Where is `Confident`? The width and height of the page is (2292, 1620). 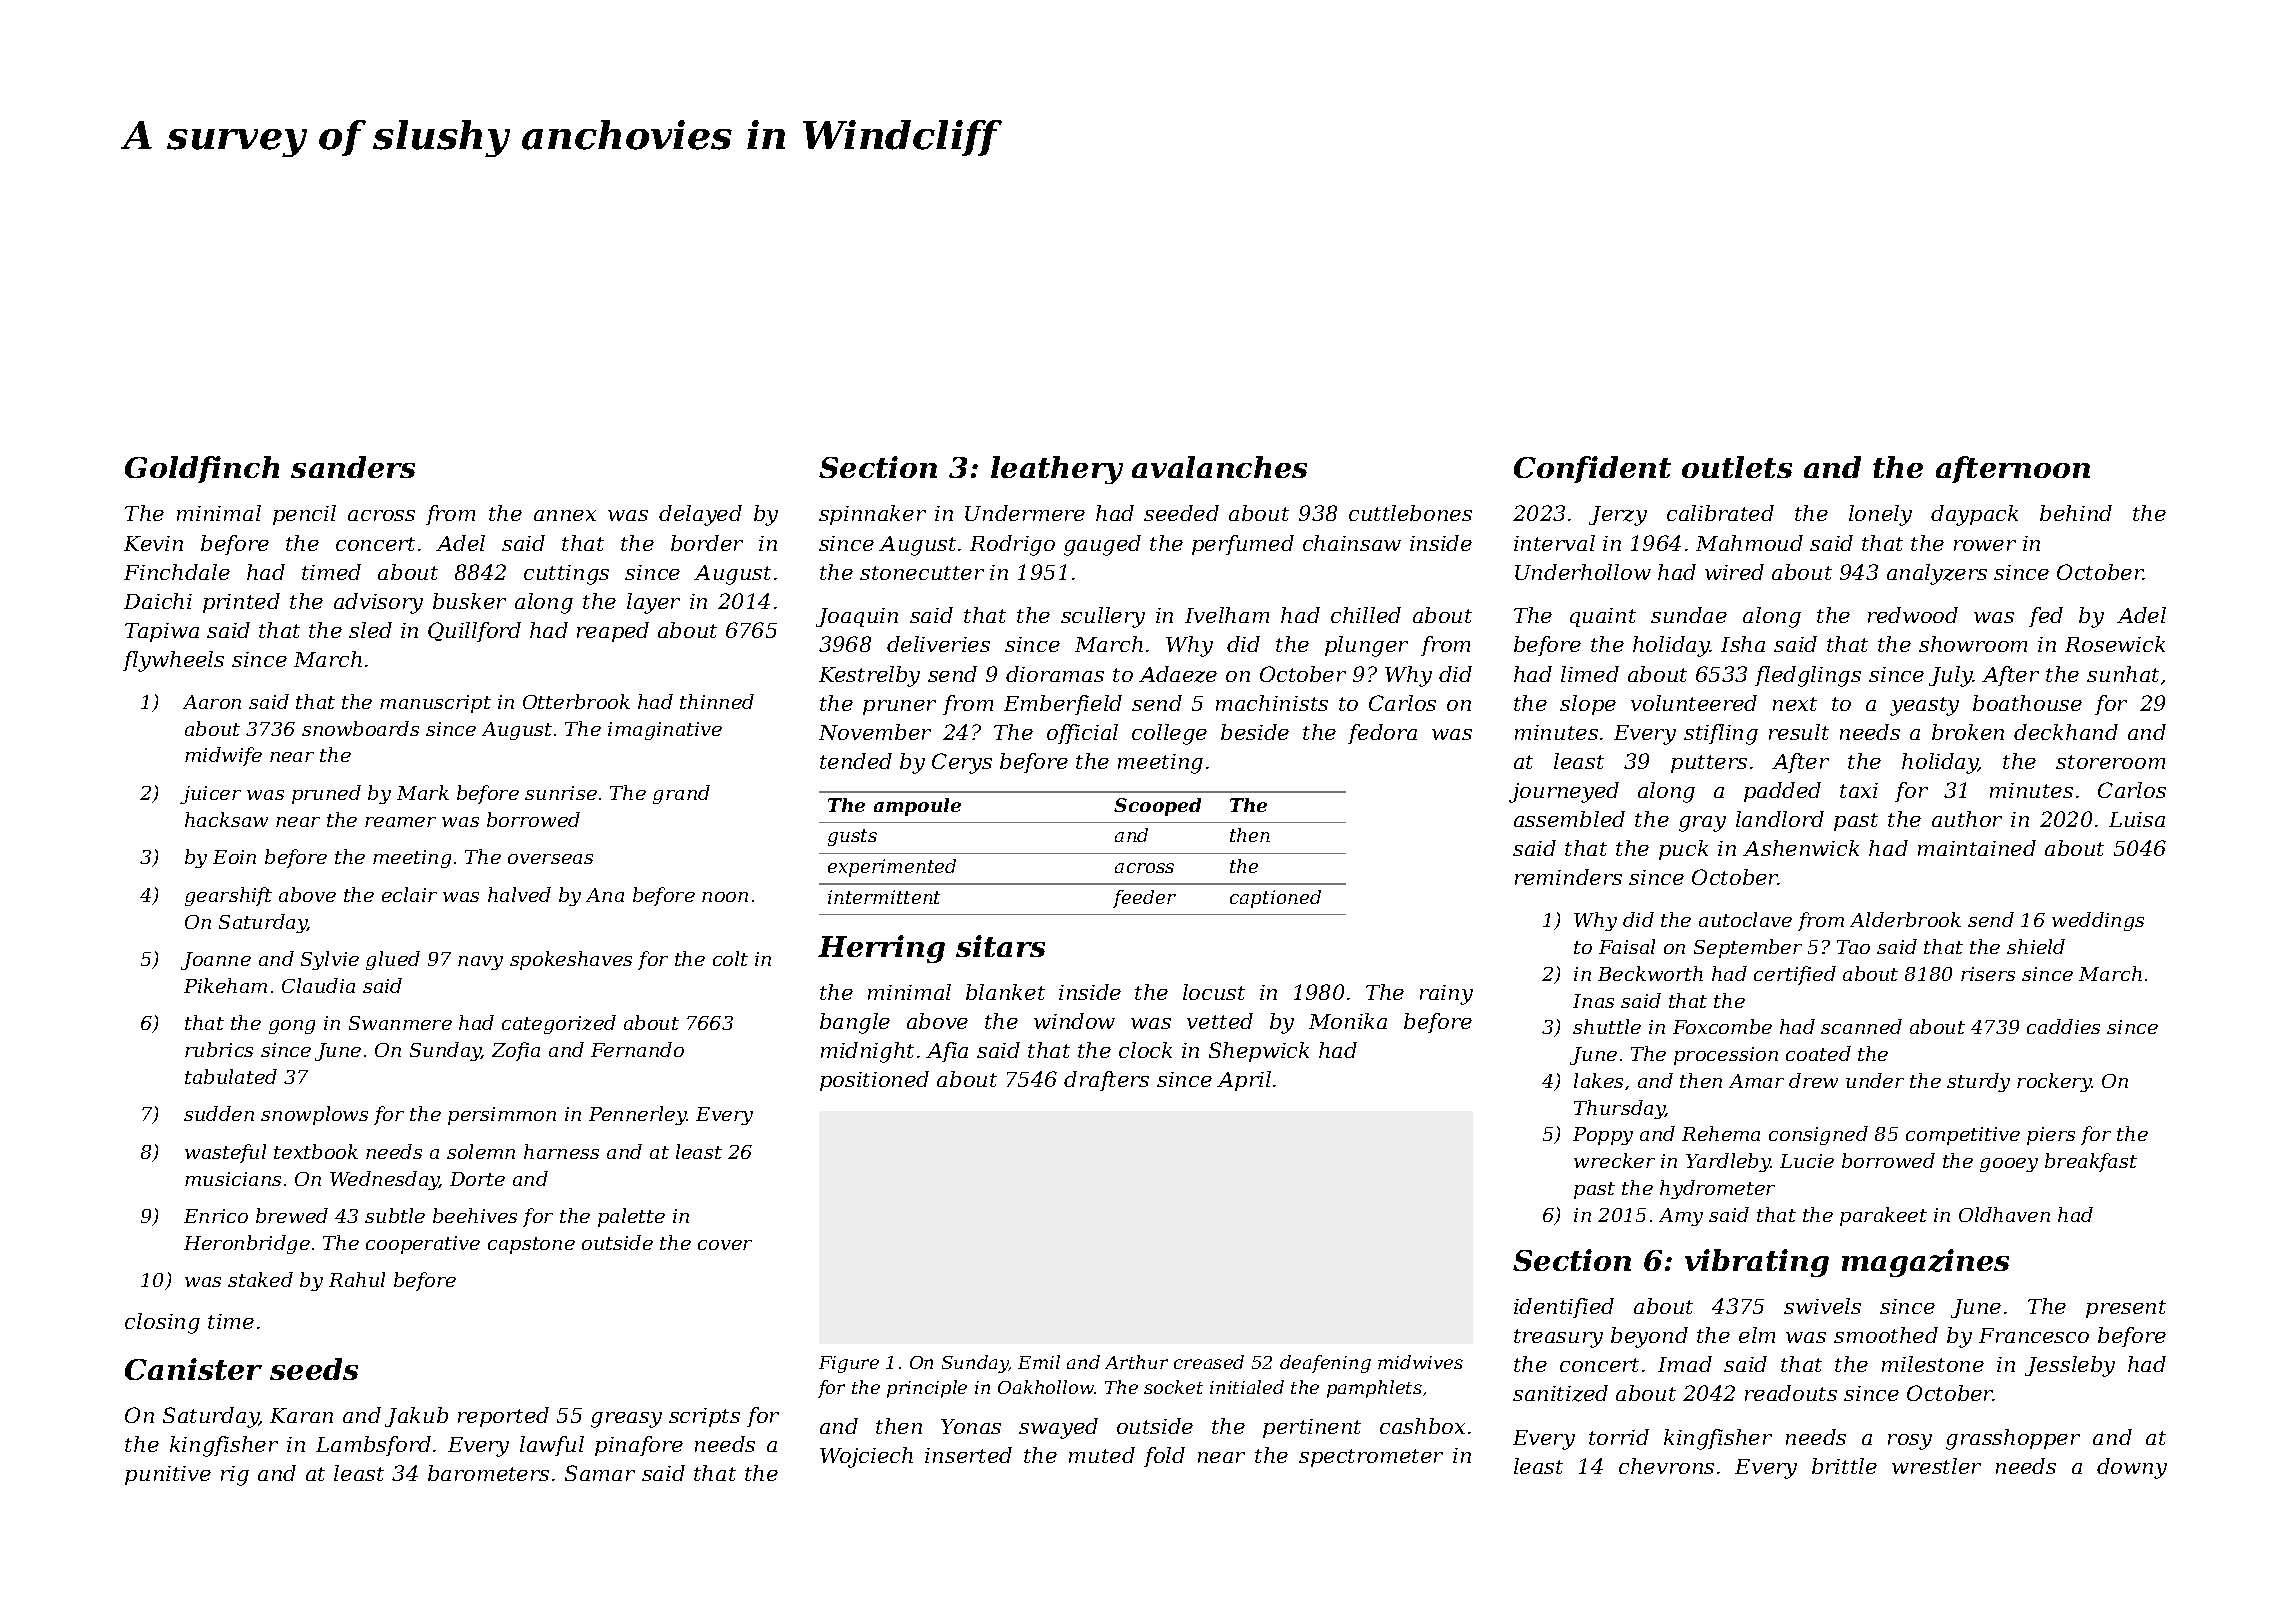
Confident is located at coordinates (1592, 469).
